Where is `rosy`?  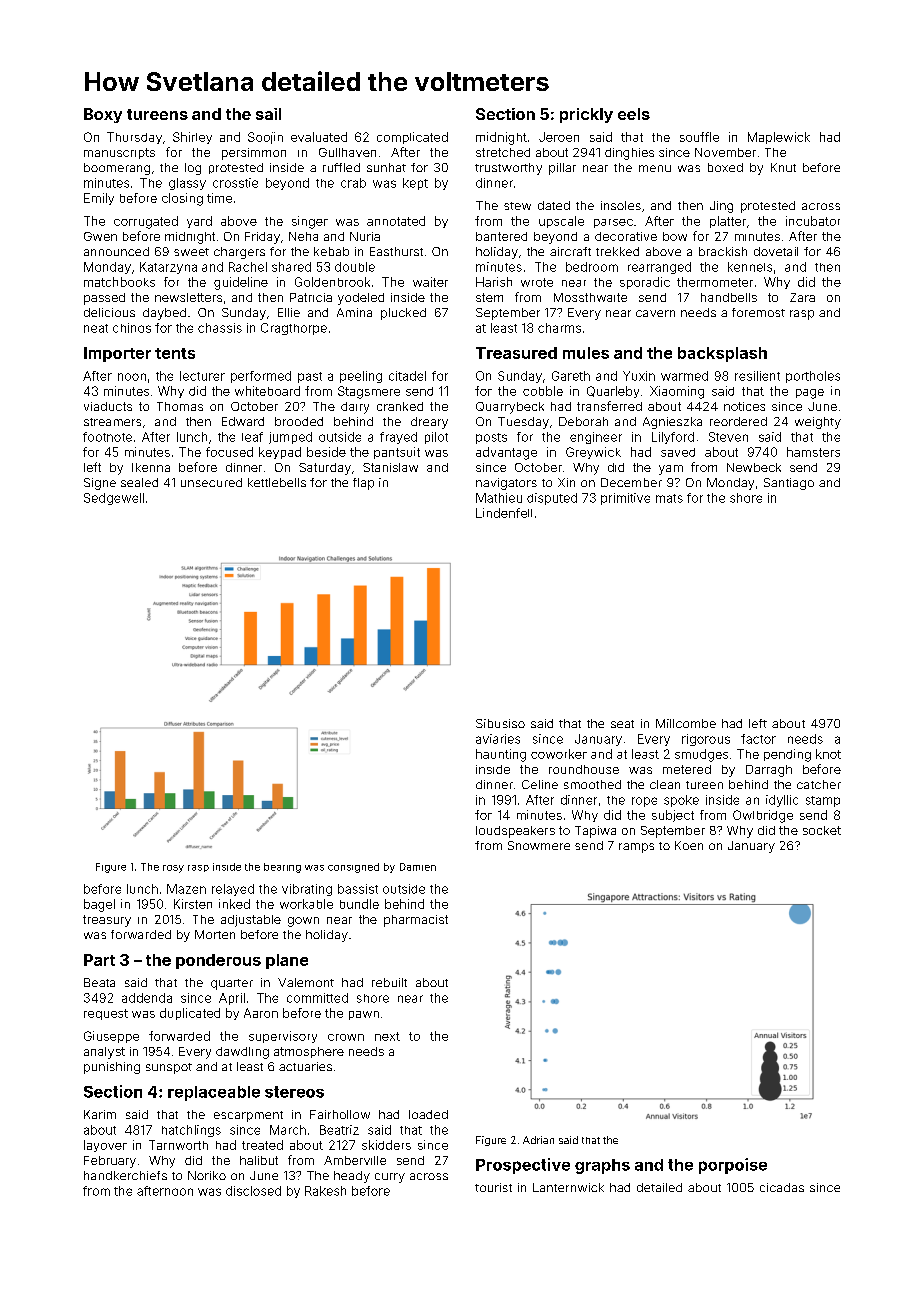 rosy is located at coordinates (173, 869).
